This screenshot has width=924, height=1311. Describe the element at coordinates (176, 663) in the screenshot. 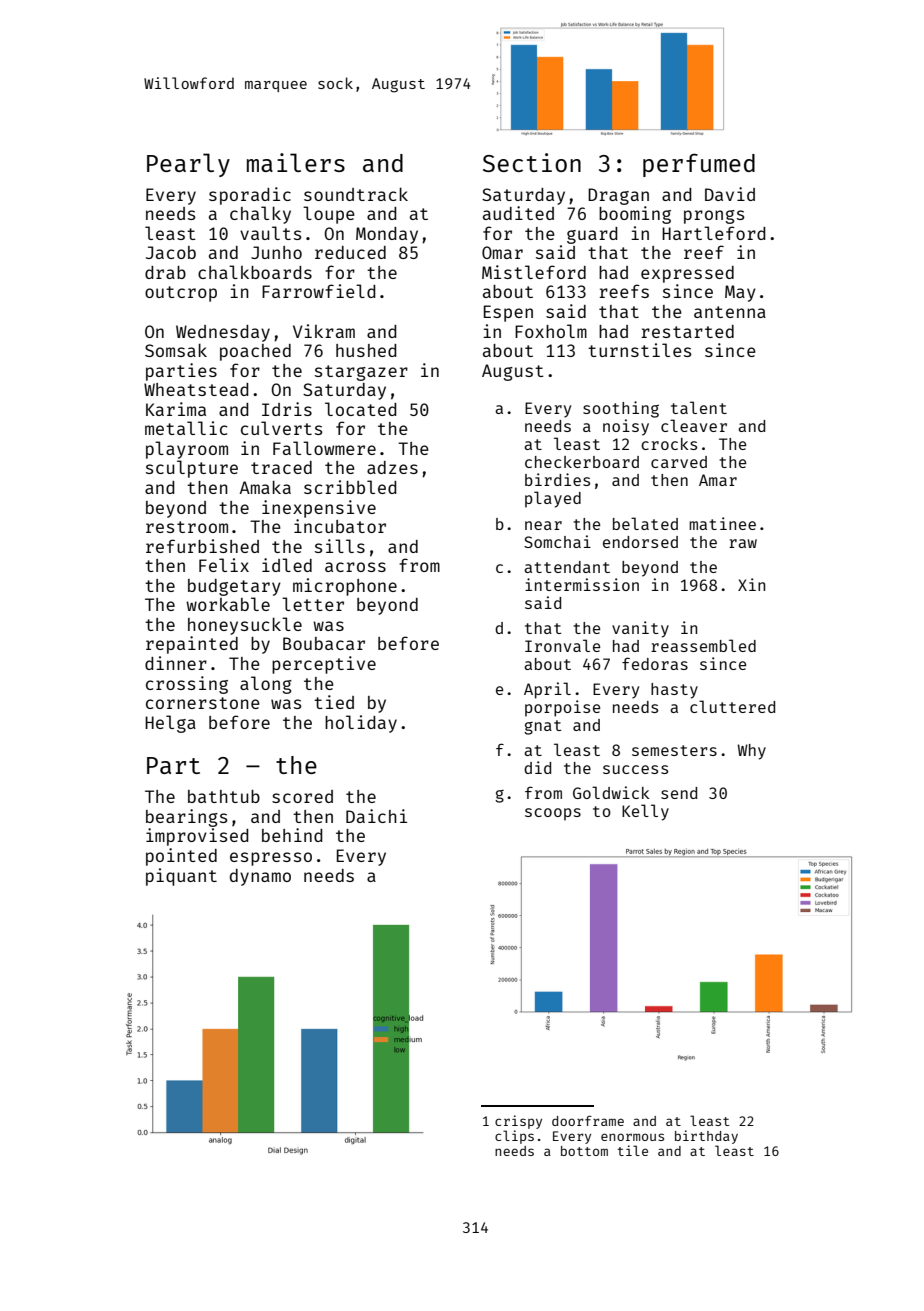

I see `dinner` at that location.
